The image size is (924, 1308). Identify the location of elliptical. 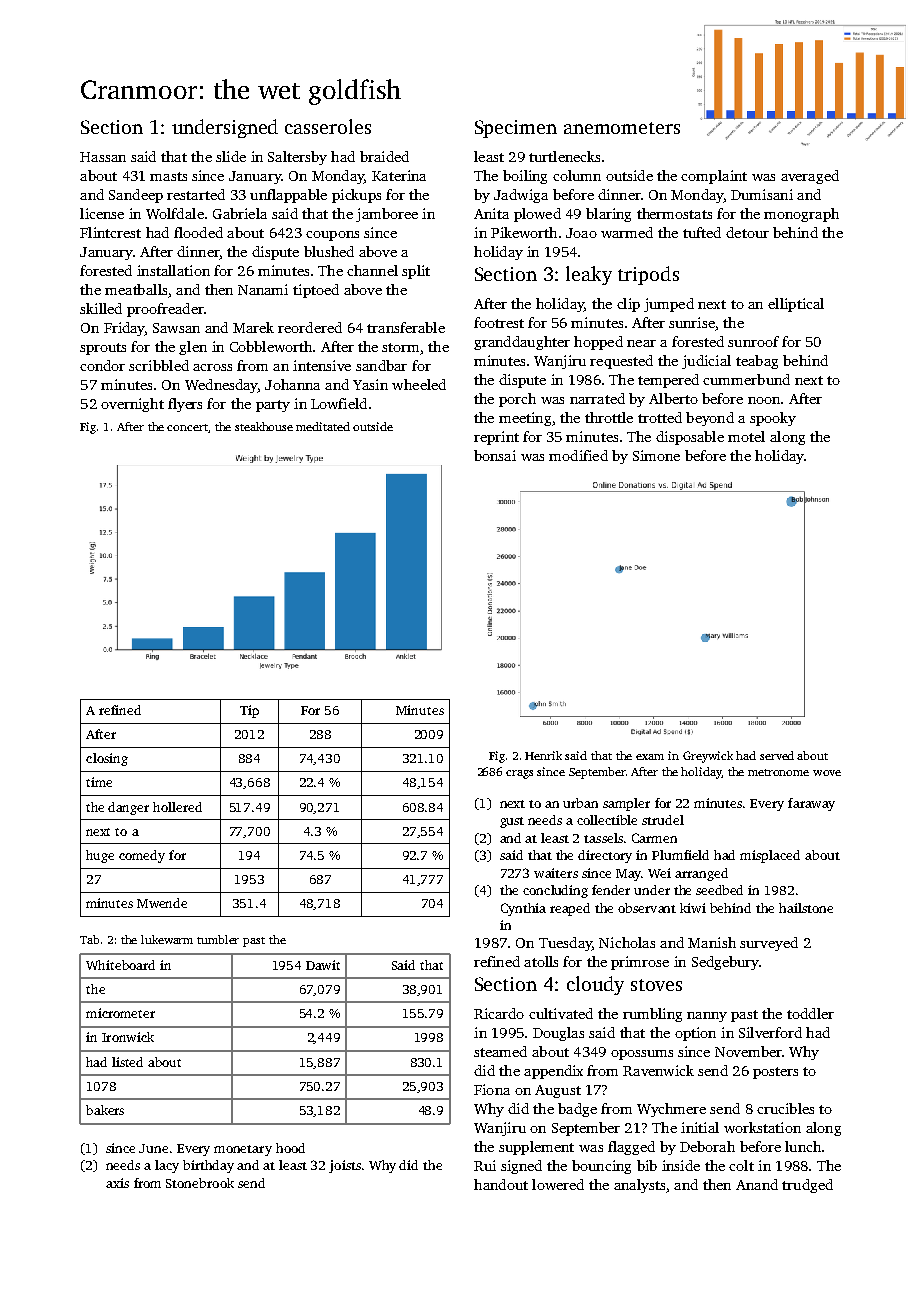
(796, 305).
